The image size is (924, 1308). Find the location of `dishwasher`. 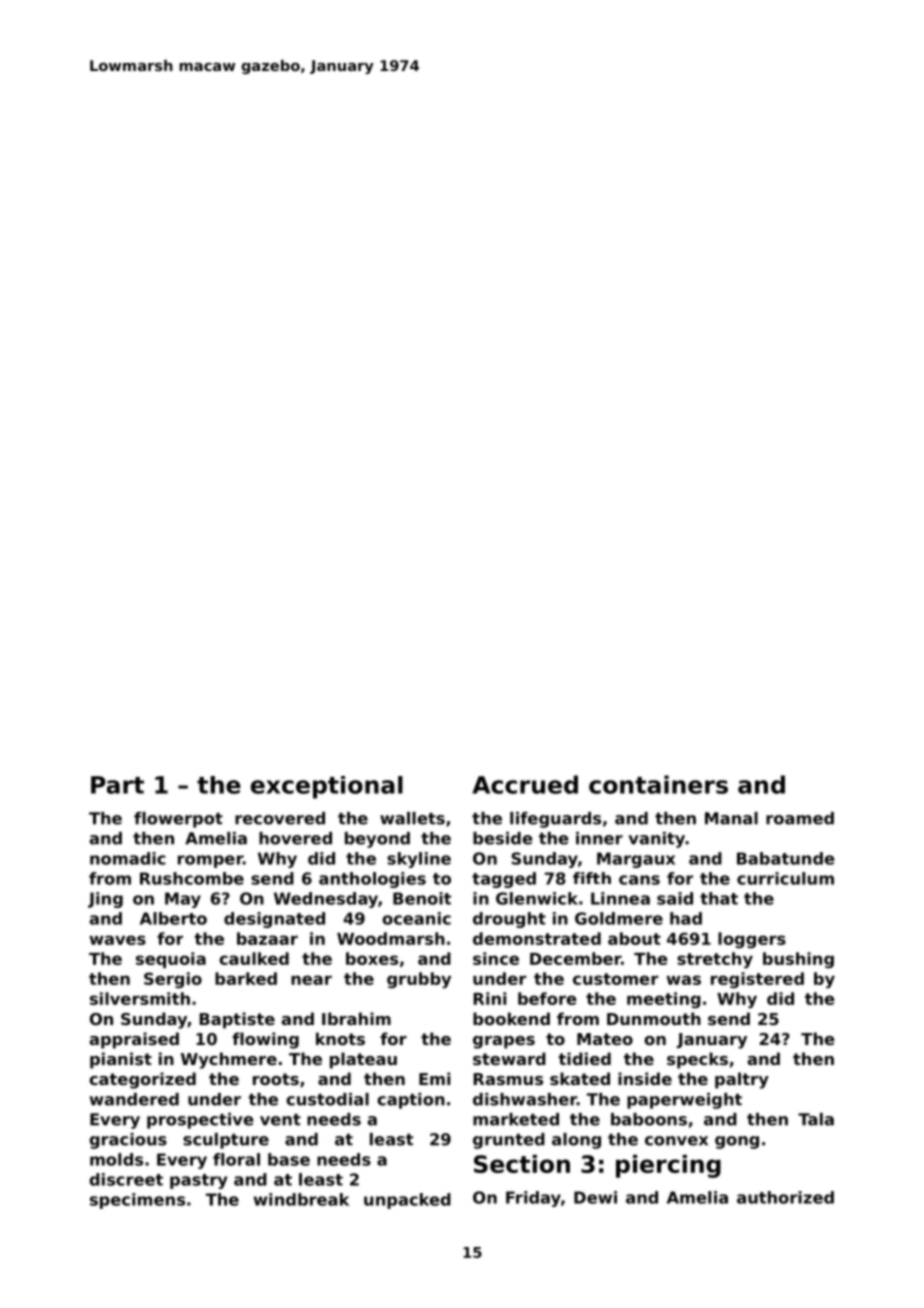

dishwasher is located at coordinates (525, 1099).
